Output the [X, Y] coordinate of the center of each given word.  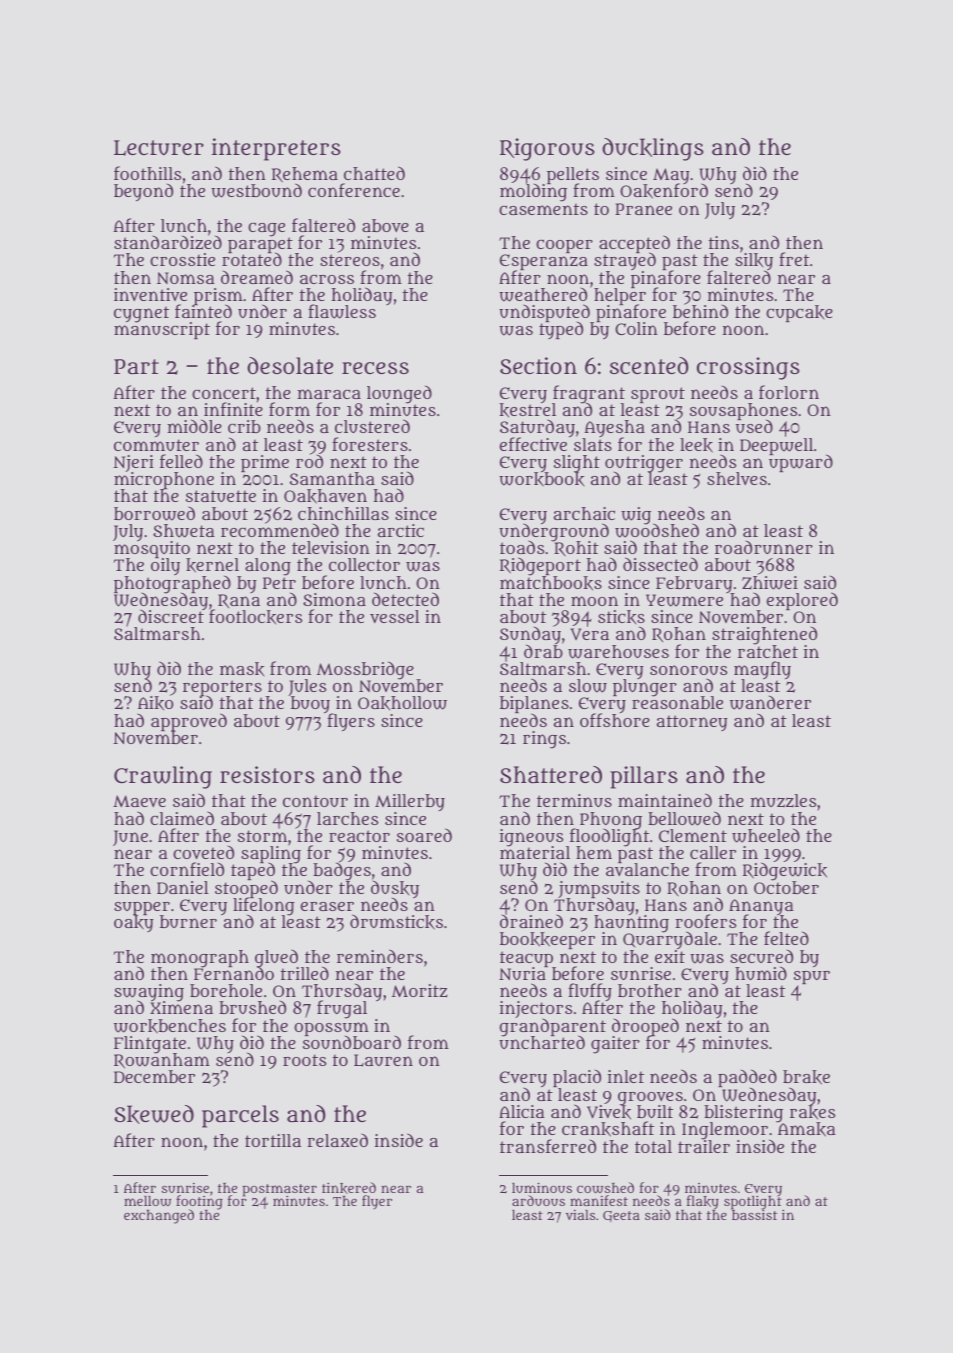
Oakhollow [402, 703]
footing [199, 1203]
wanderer [770, 703]
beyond [143, 192]
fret [794, 259]
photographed [172, 584]
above [385, 225]
